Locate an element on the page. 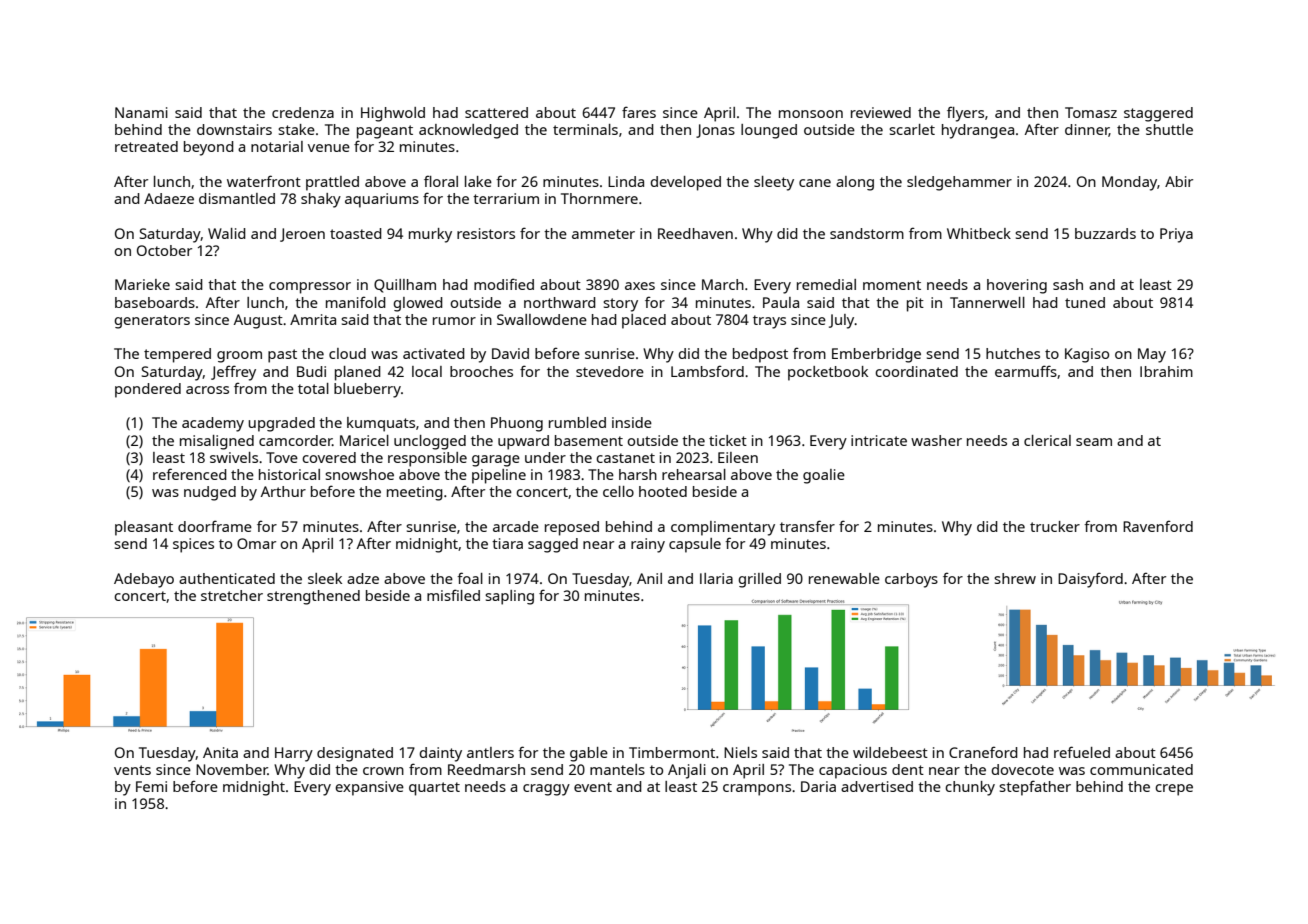 The image size is (1308, 924). staggered is located at coordinates (1158, 114).
